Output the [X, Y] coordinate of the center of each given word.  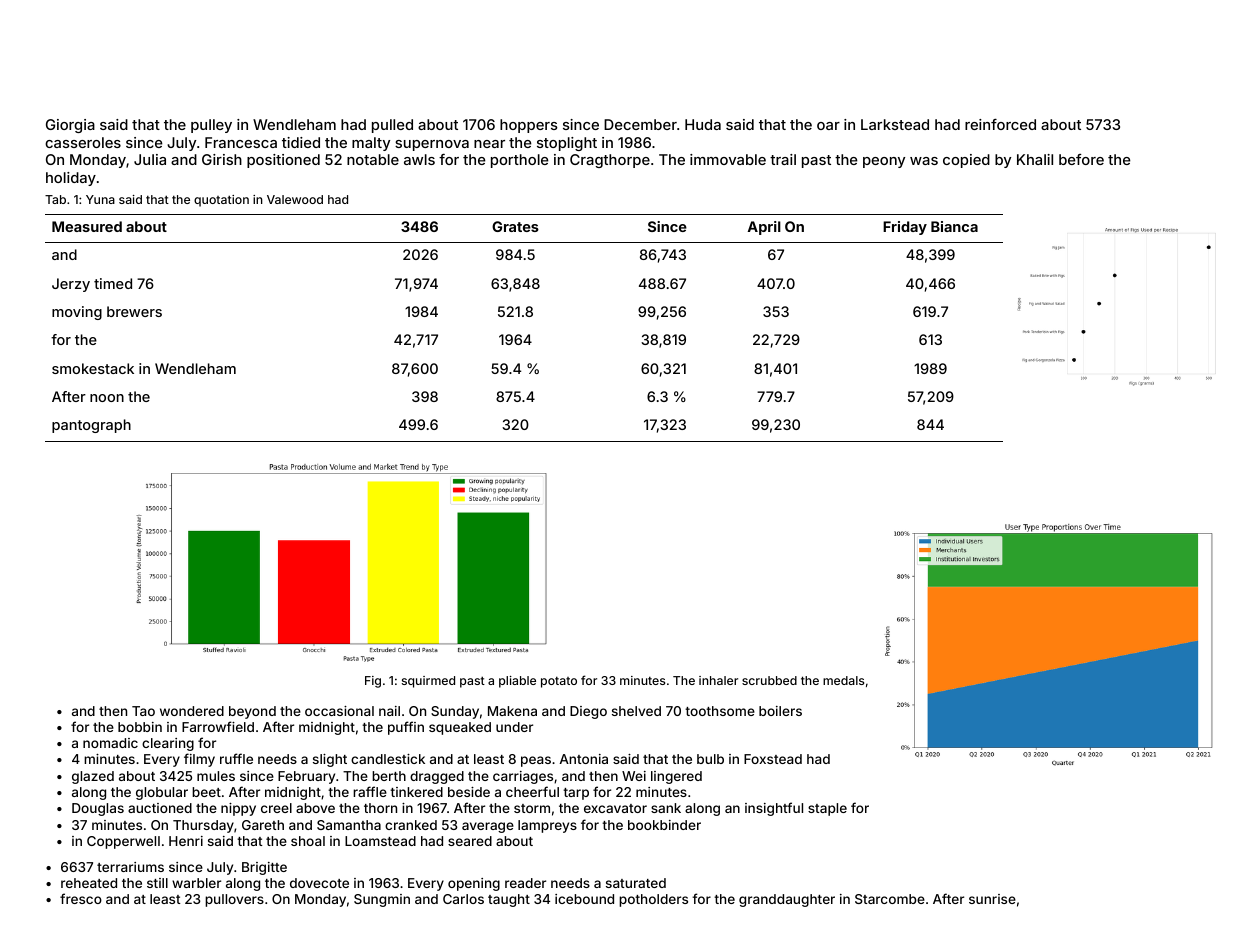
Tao [143, 711]
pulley [211, 126]
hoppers [529, 126]
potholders [653, 900]
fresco [81, 898]
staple [827, 809]
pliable [517, 682]
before [1081, 159]
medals [843, 680]
